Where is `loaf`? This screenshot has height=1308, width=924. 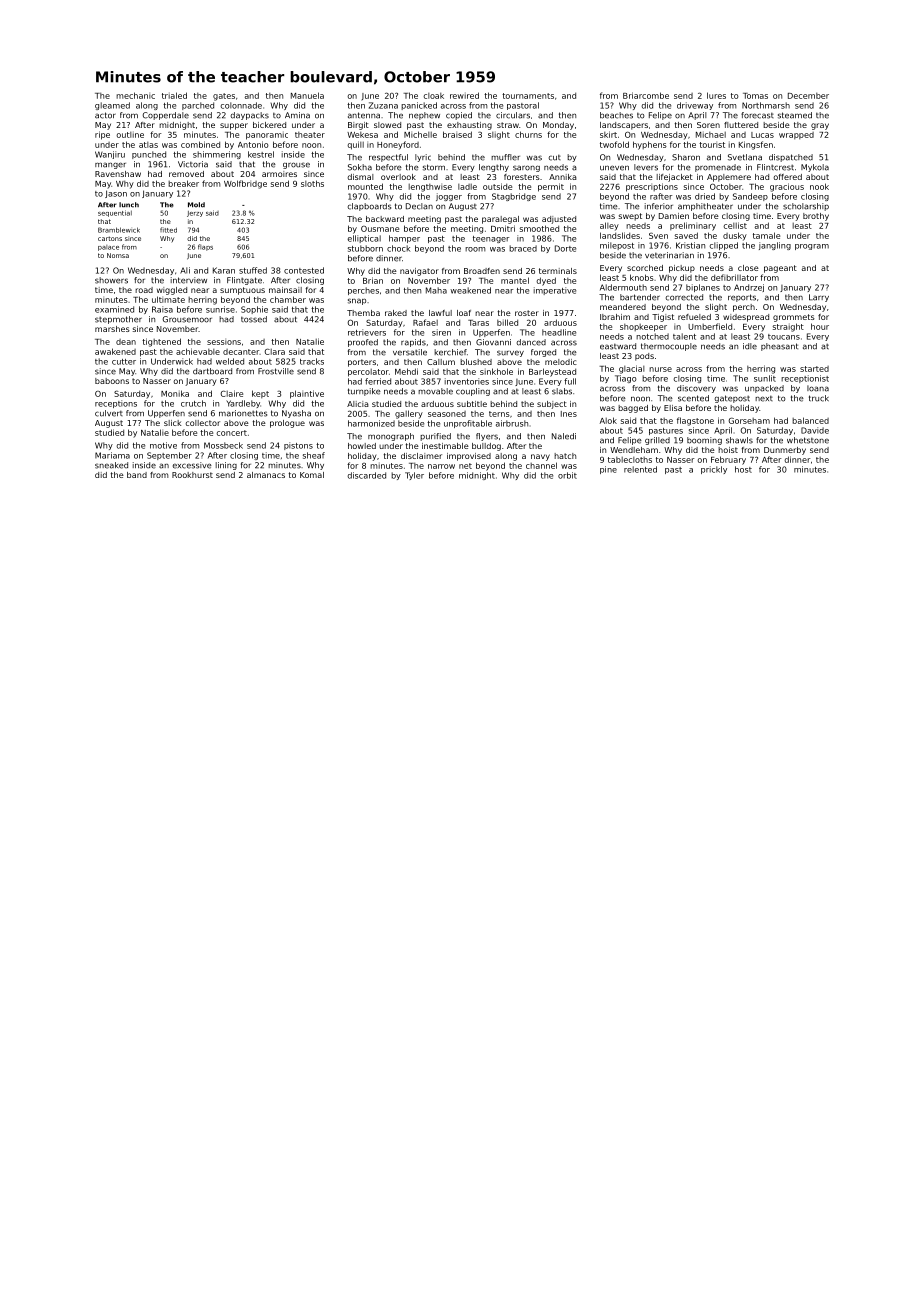
loaf is located at coordinates (464, 313).
